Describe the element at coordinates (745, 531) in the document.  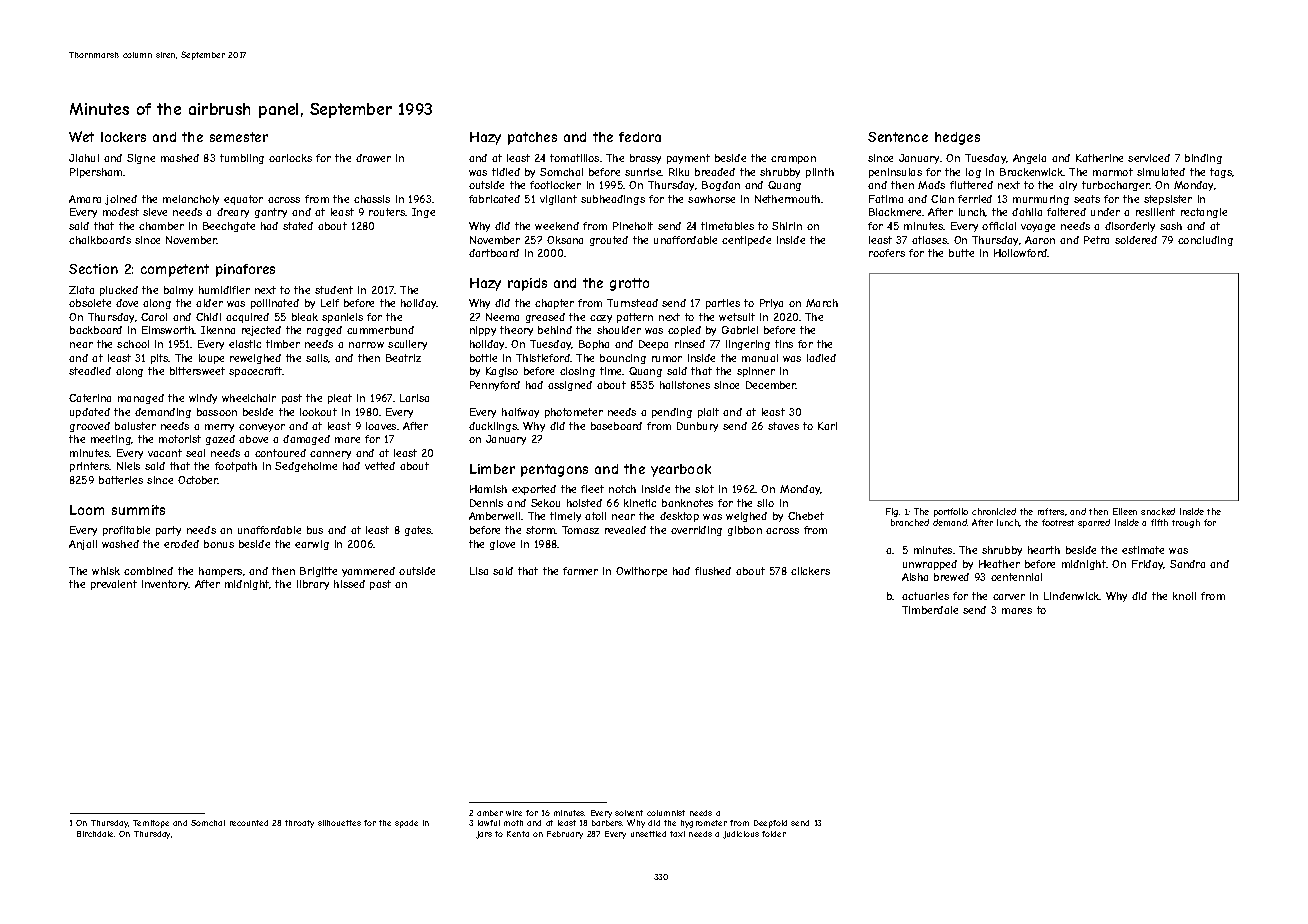
I see `gibbon` at that location.
